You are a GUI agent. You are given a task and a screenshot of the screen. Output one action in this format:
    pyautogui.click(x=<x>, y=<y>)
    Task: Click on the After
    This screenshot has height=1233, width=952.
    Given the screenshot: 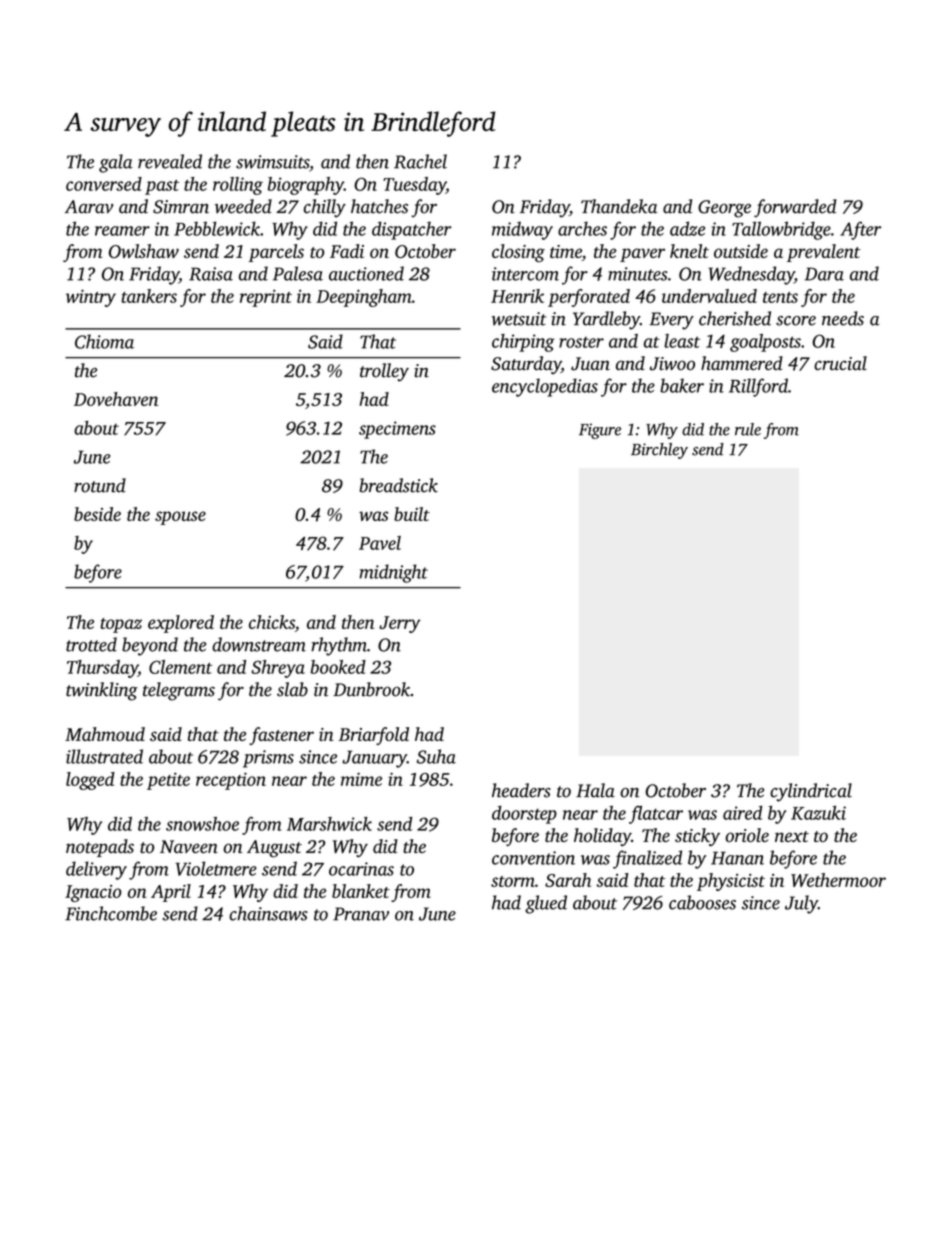 What is the action you would take?
    pyautogui.click(x=860, y=230)
